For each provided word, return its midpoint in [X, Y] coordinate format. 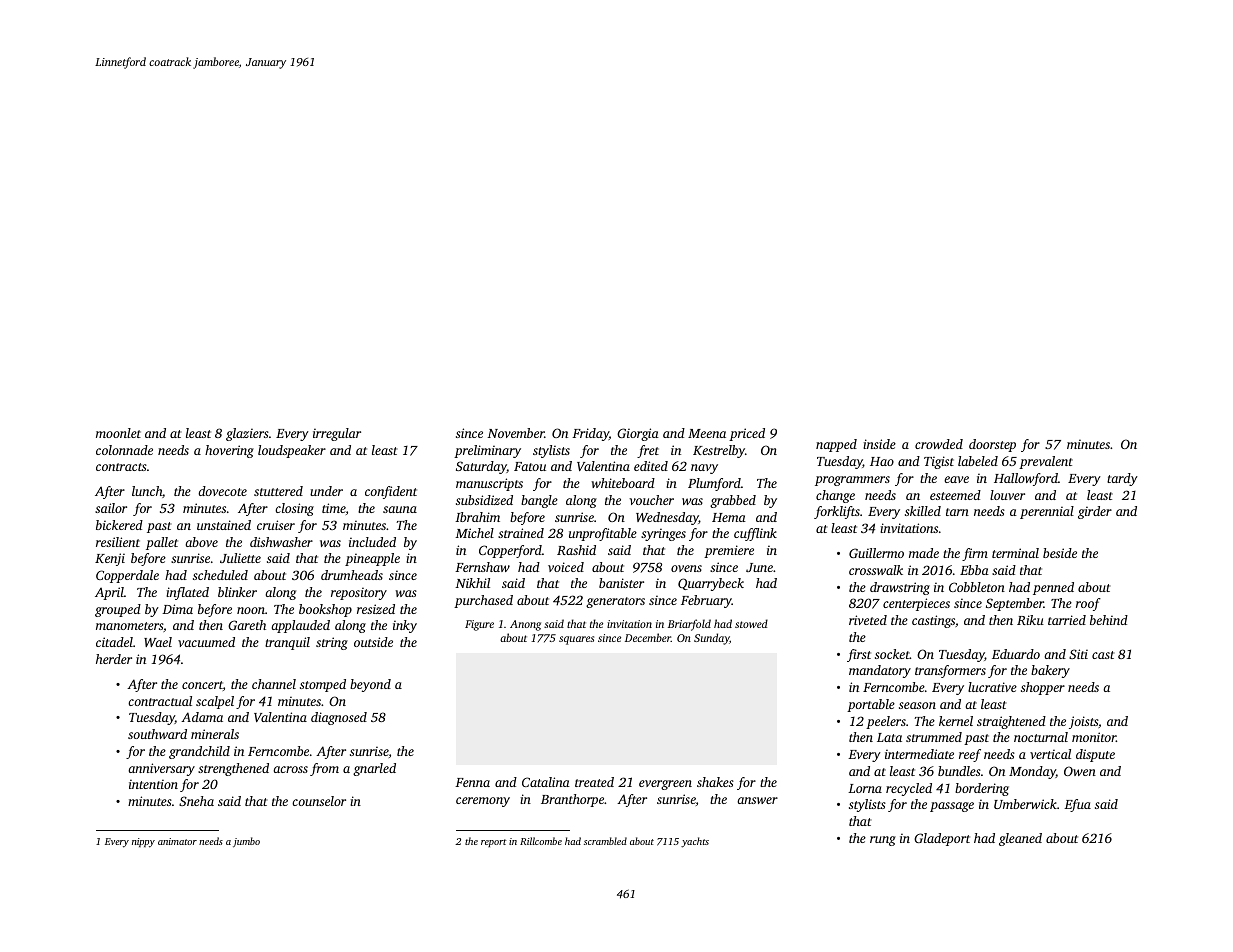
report [494, 843]
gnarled [374, 769]
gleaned [1020, 839]
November [516, 433]
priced [747, 434]
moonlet [118, 433]
